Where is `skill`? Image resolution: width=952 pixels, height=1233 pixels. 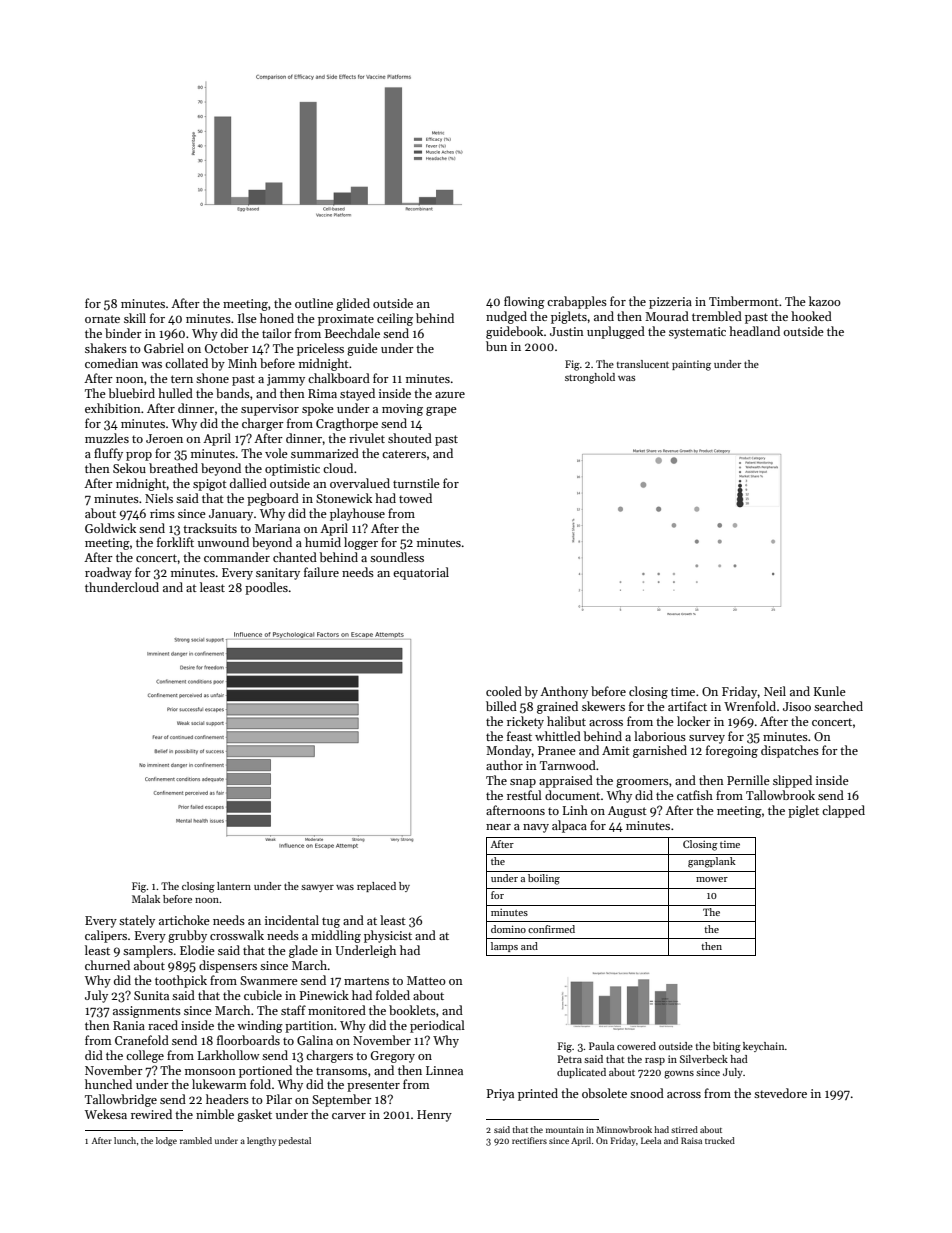
skill is located at coordinates (135, 318).
